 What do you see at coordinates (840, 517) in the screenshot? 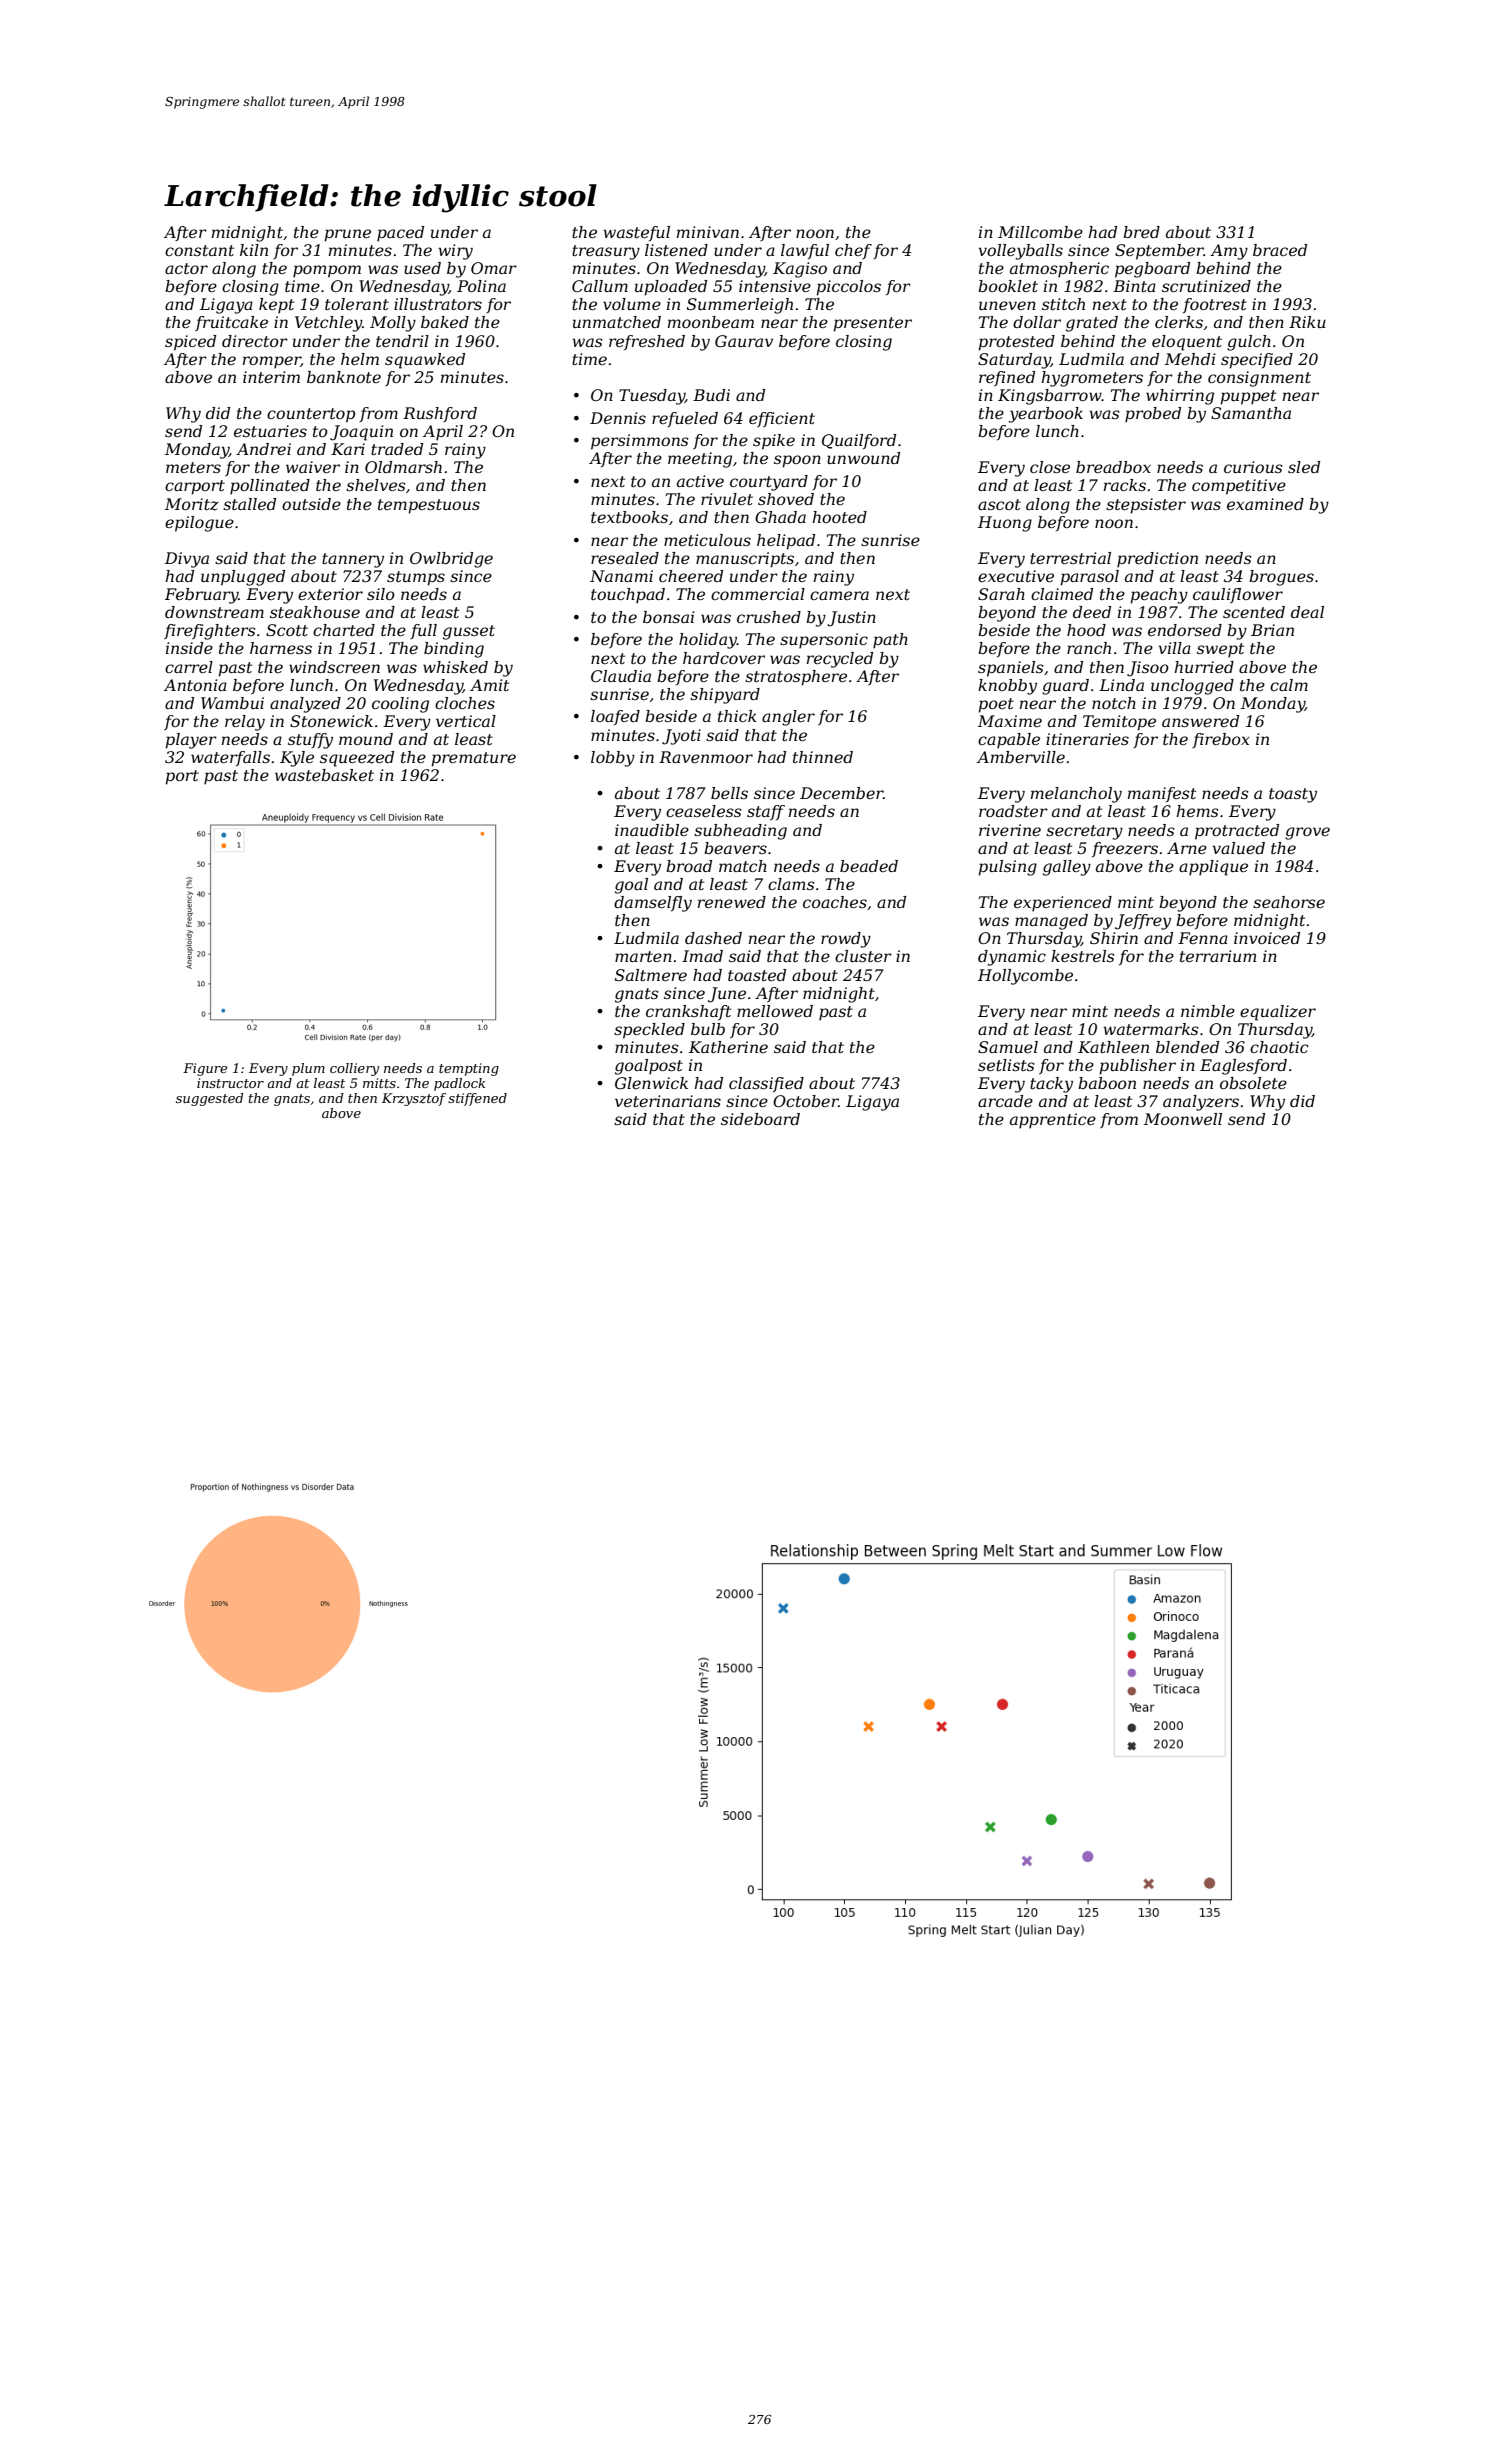
I see `hooted` at bounding box center [840, 517].
